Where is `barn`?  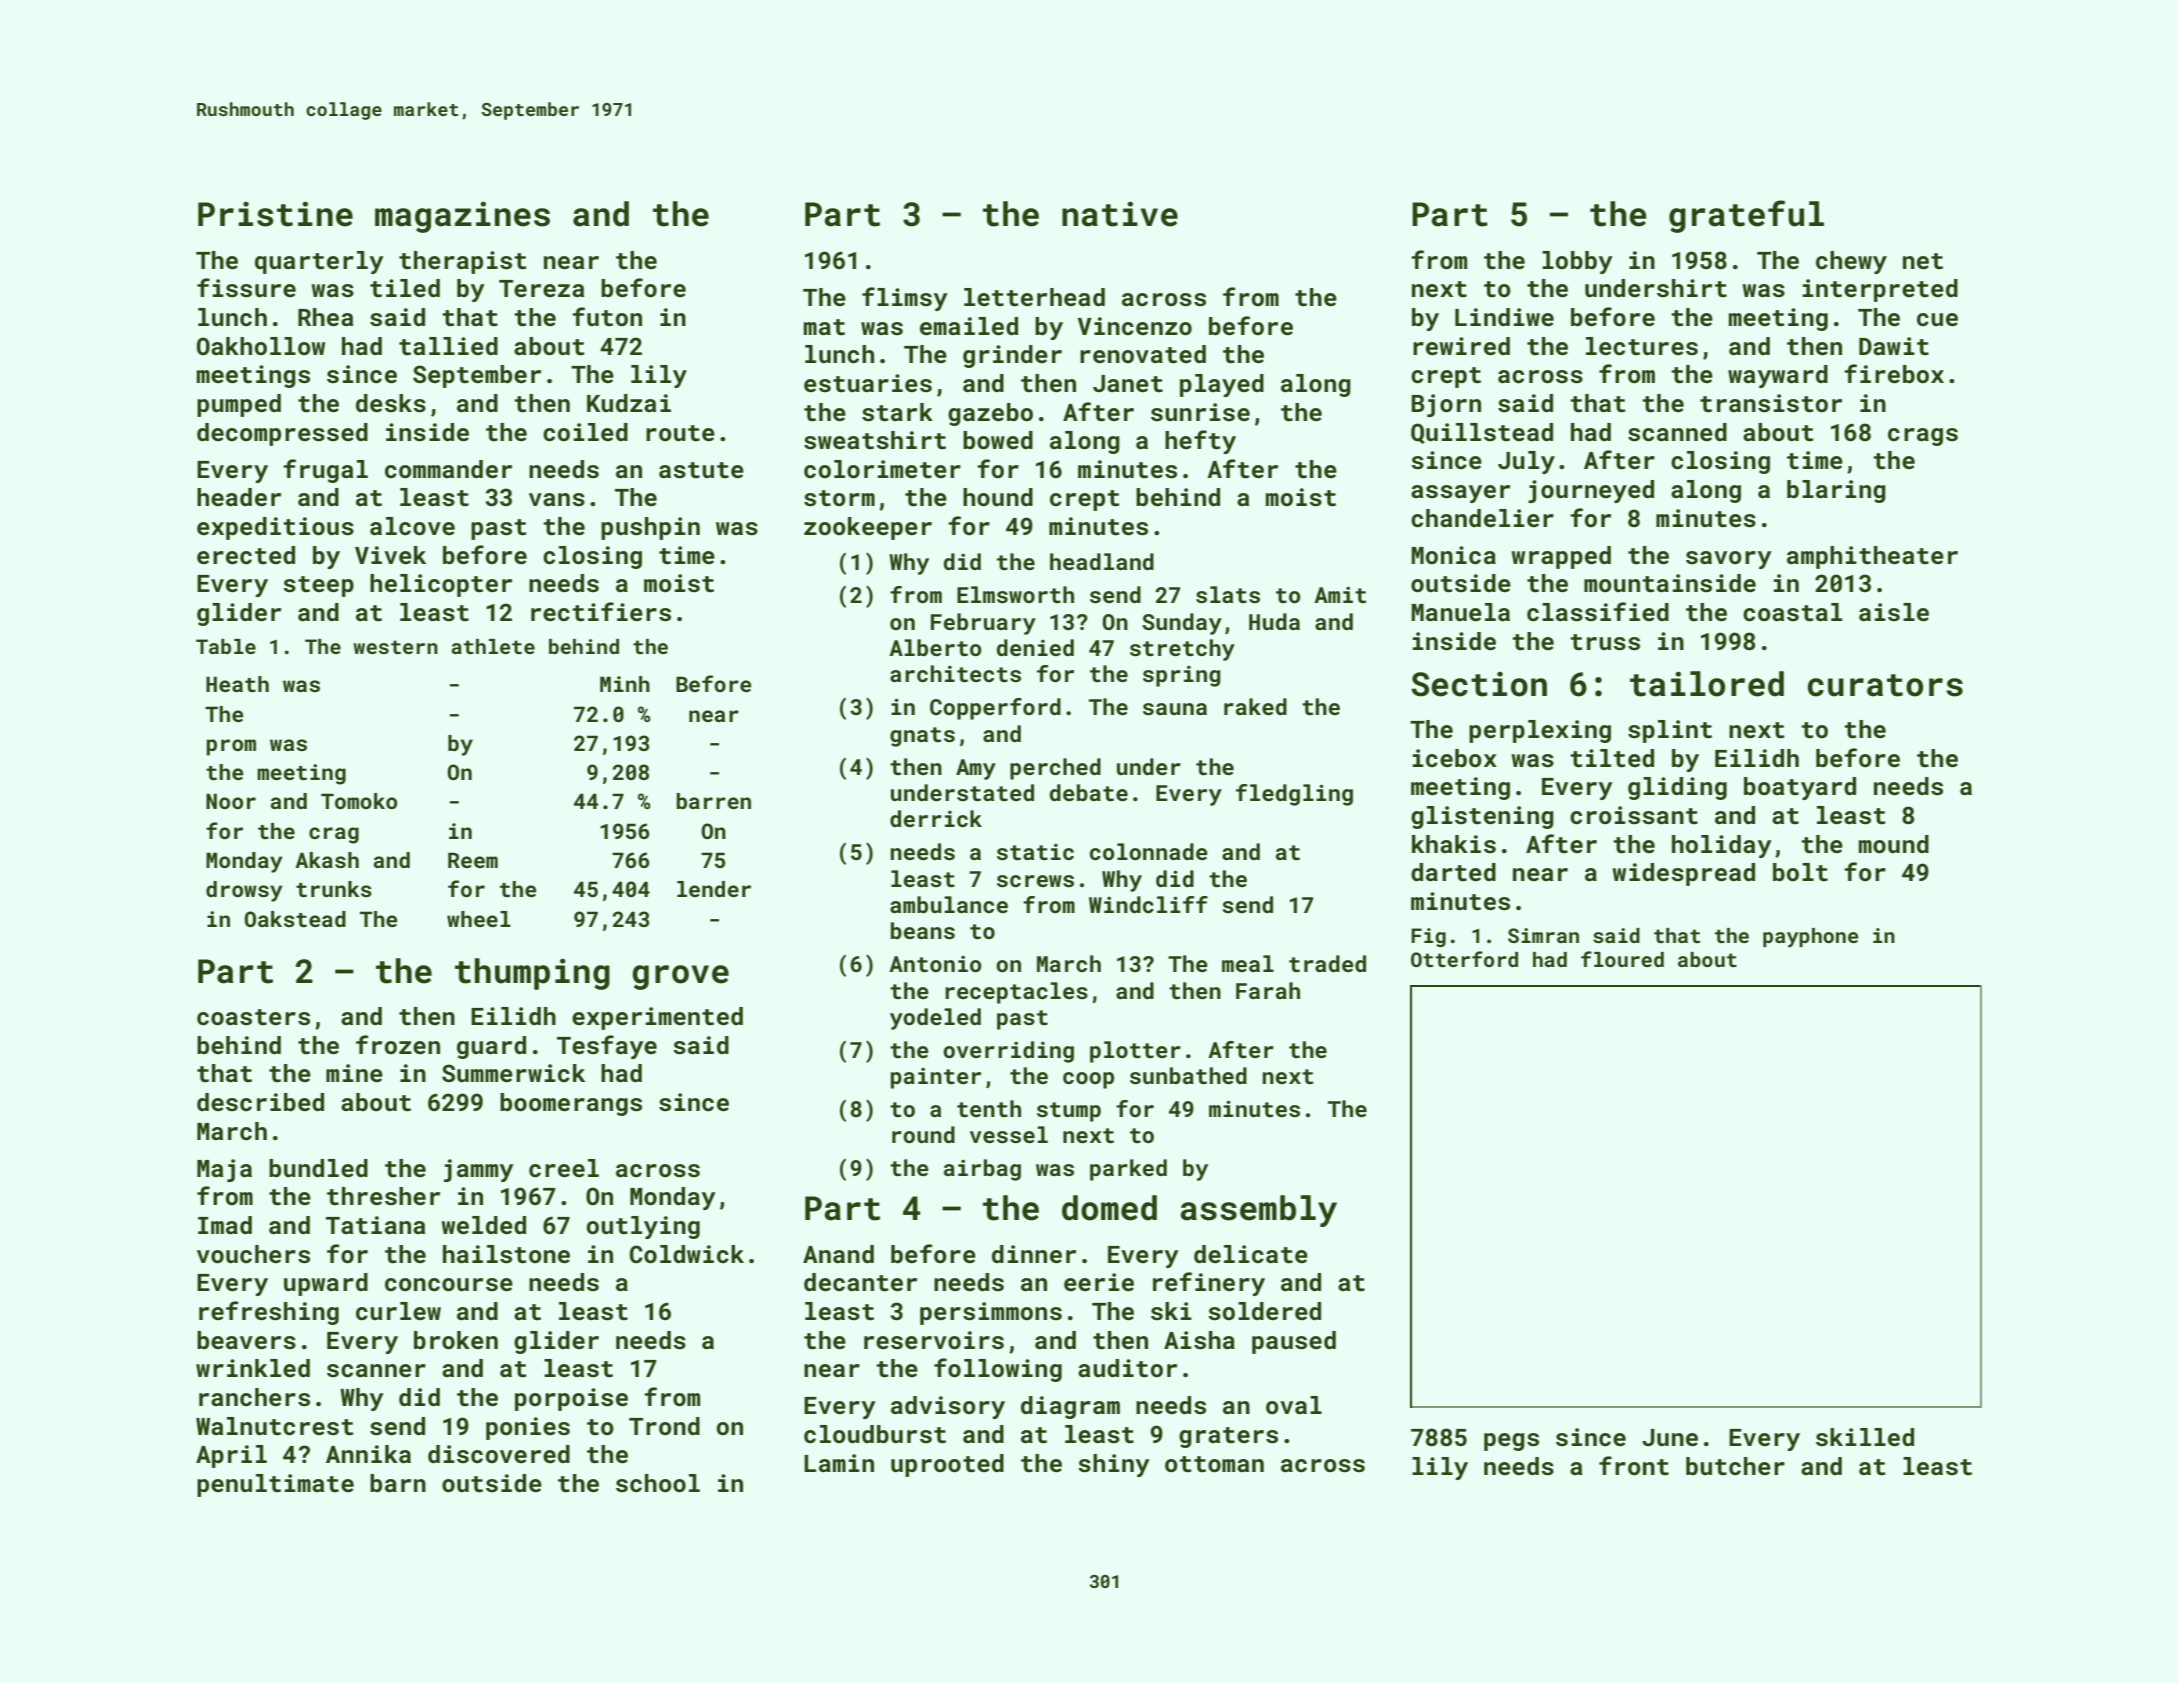
barn is located at coordinates (398, 1483).
